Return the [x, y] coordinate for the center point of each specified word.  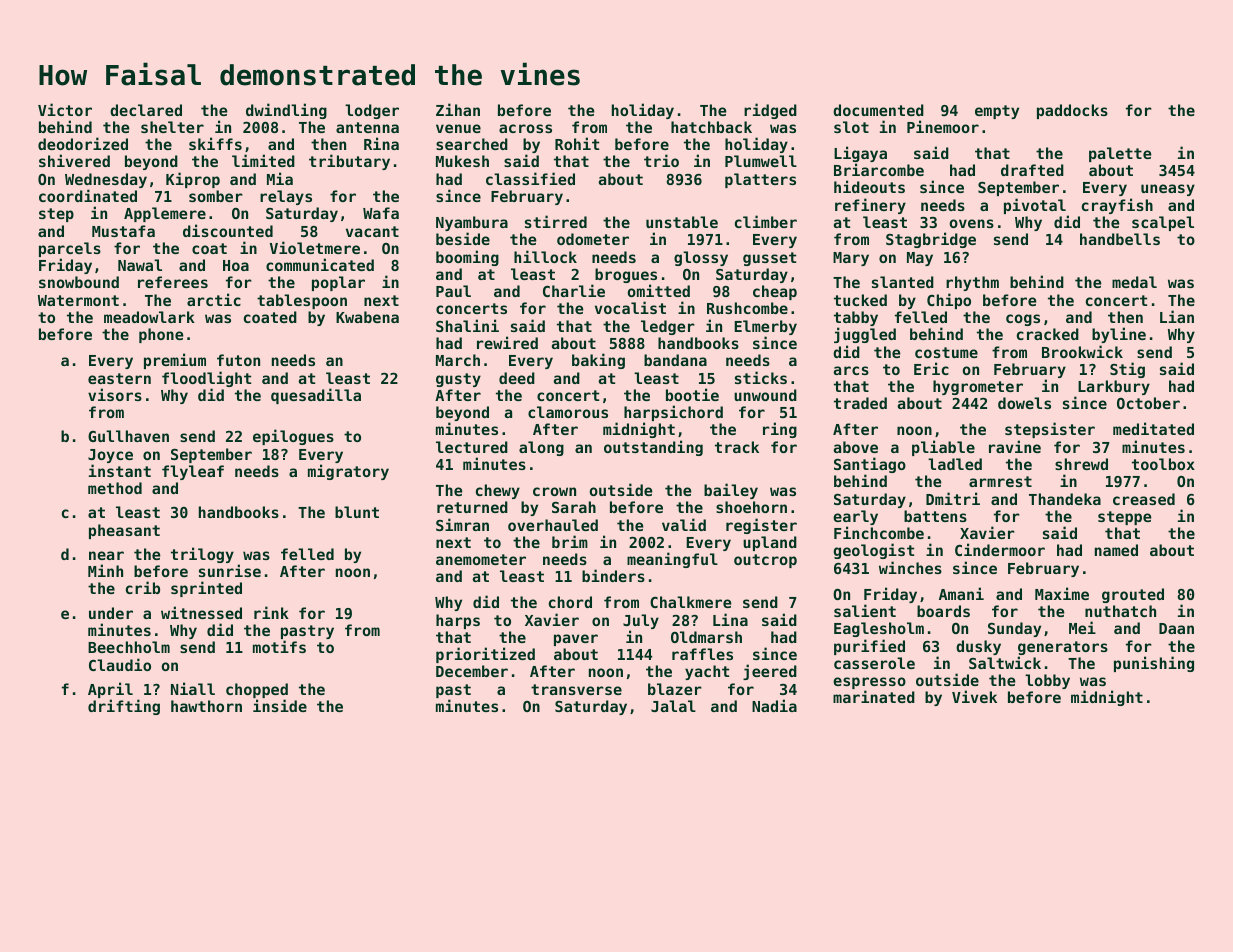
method [115, 488]
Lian [1177, 316]
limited [263, 160]
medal [1134, 282]
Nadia [774, 705]
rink [271, 612]
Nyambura [472, 223]
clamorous [568, 412]
